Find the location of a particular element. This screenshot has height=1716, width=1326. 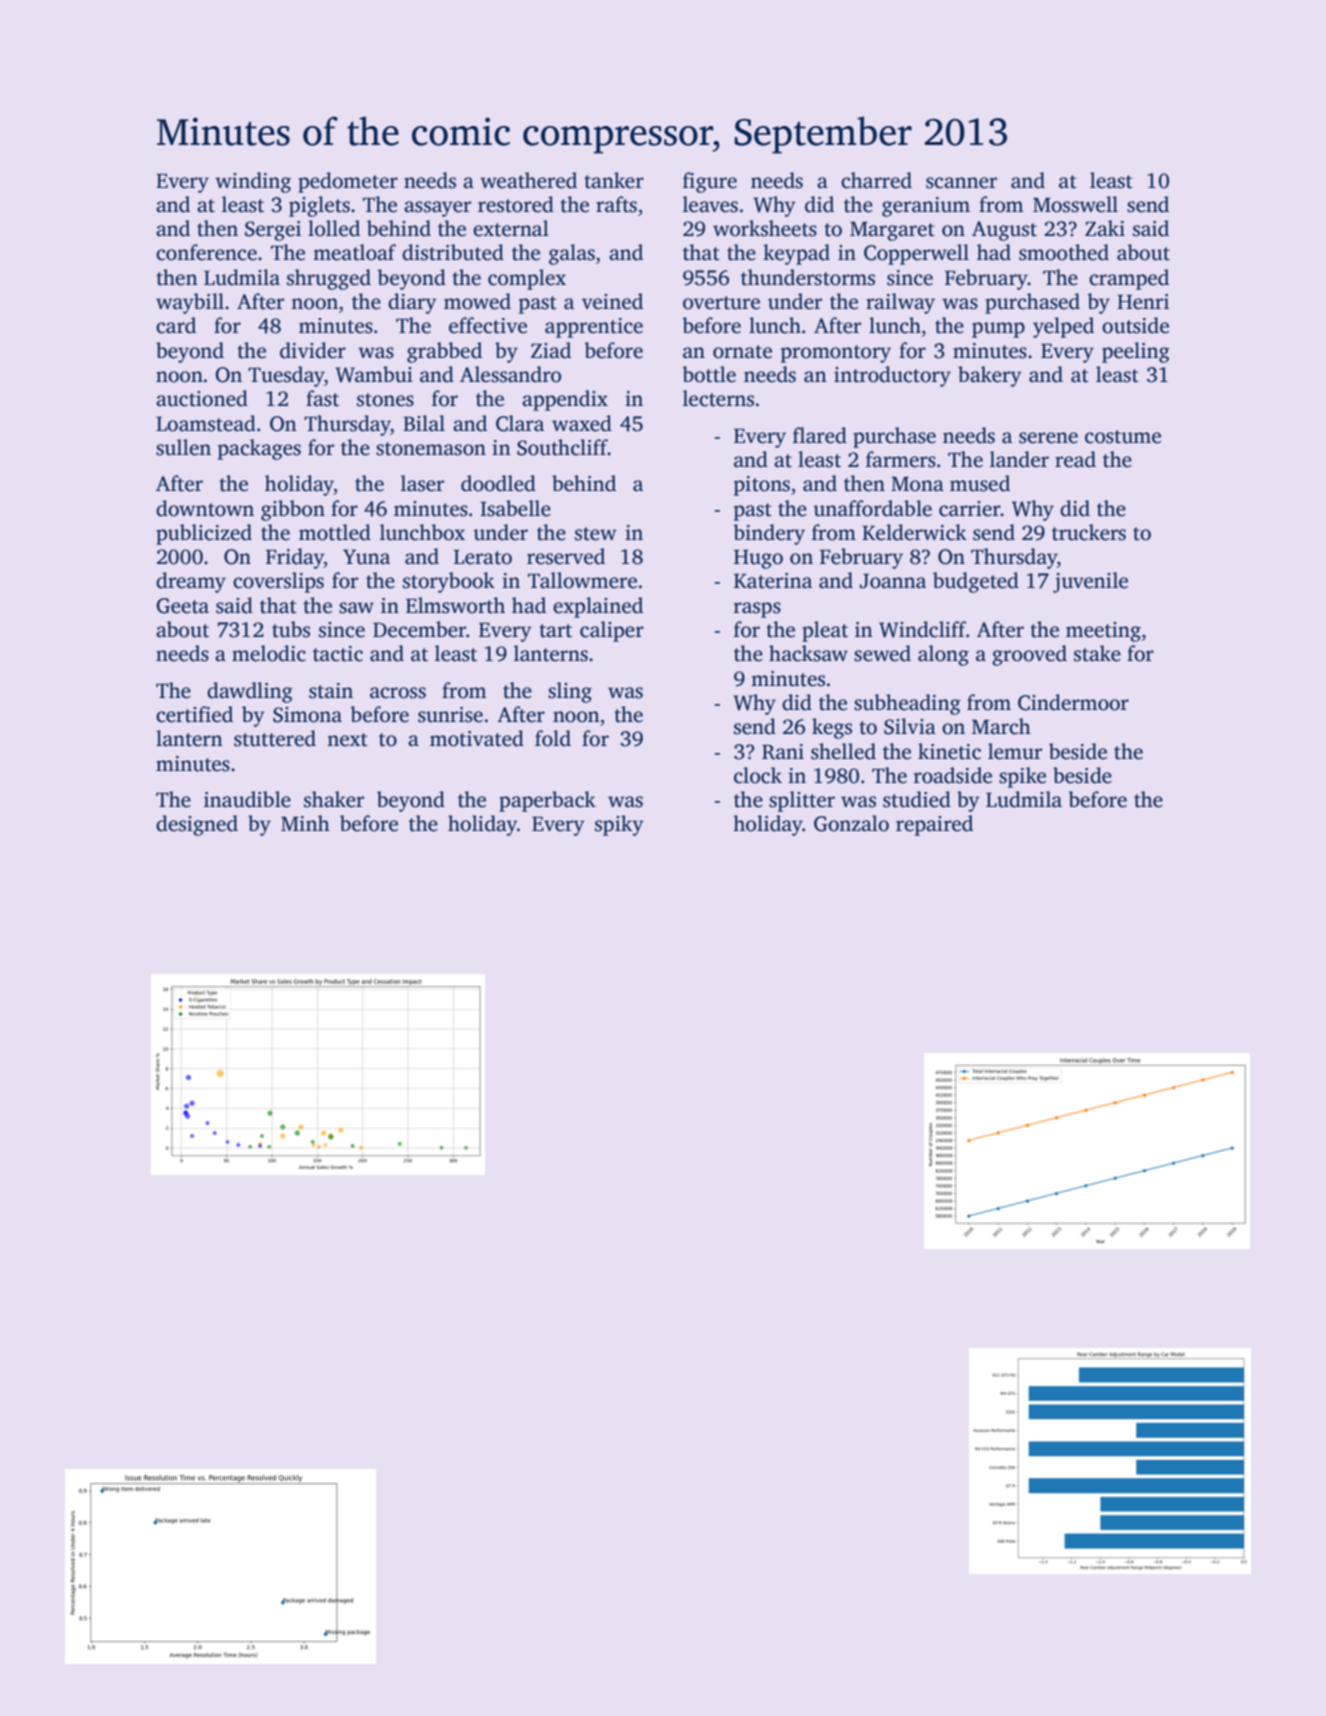

sunrise is located at coordinates (450, 715).
